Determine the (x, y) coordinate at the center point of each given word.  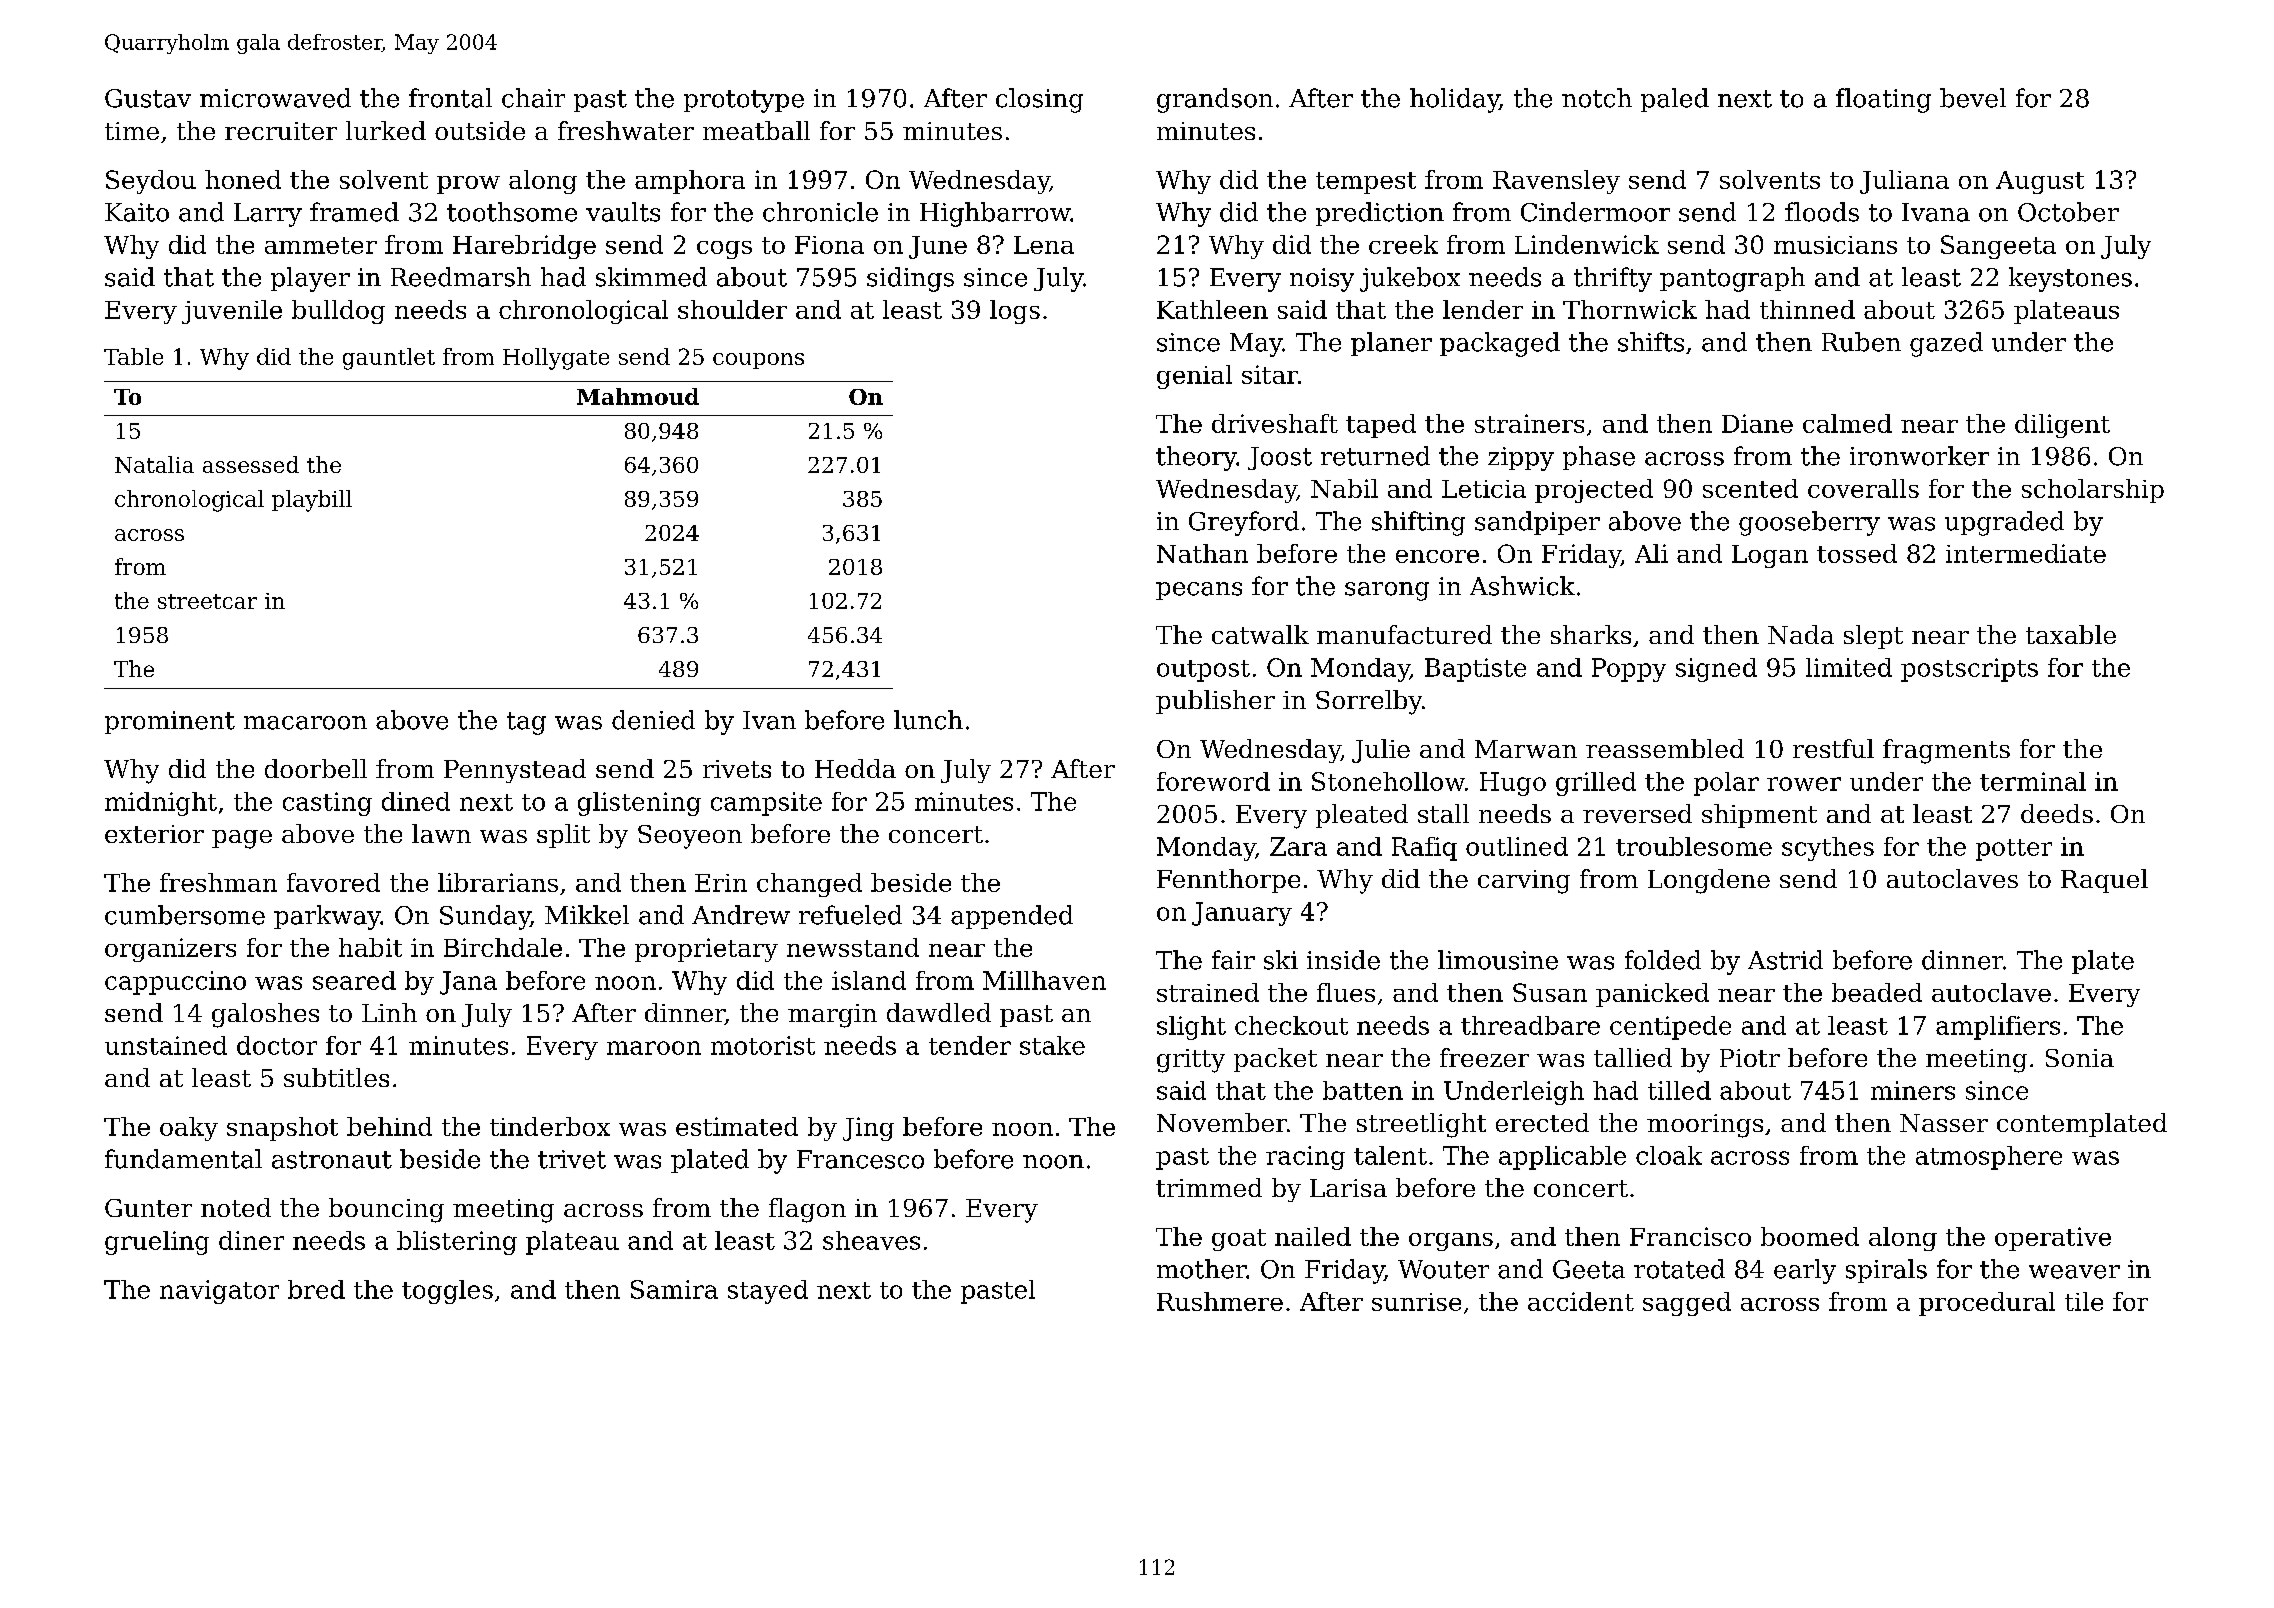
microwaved (275, 98)
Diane (1757, 423)
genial (1194, 377)
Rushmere (1220, 1301)
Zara (1298, 846)
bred (316, 1289)
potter (2014, 850)
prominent (170, 722)
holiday (1454, 100)
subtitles (336, 1077)
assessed (251, 464)
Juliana (1904, 182)
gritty (1191, 1061)
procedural (1987, 1304)
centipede (1670, 1028)
